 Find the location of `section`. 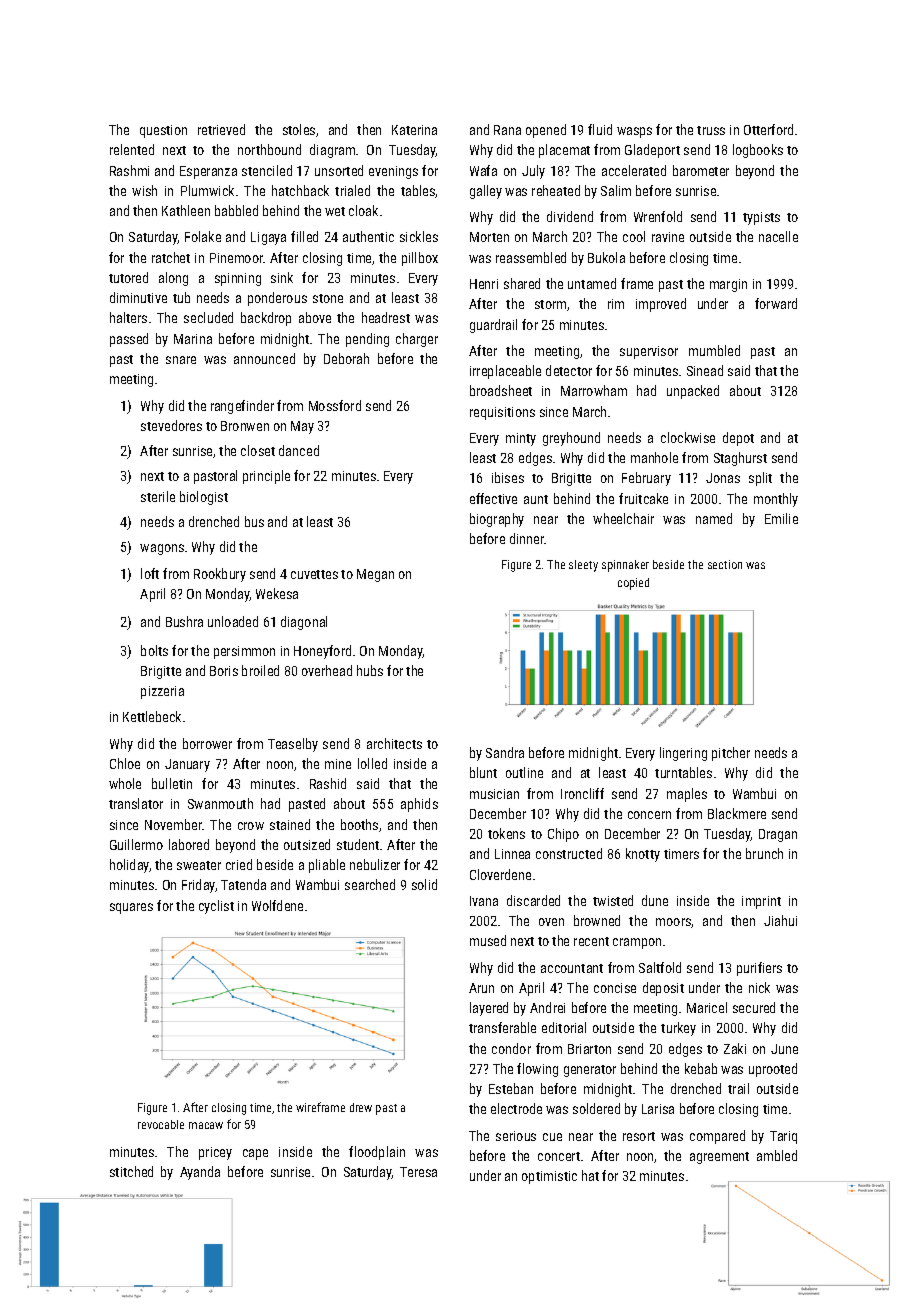

section is located at coordinates (725, 564).
